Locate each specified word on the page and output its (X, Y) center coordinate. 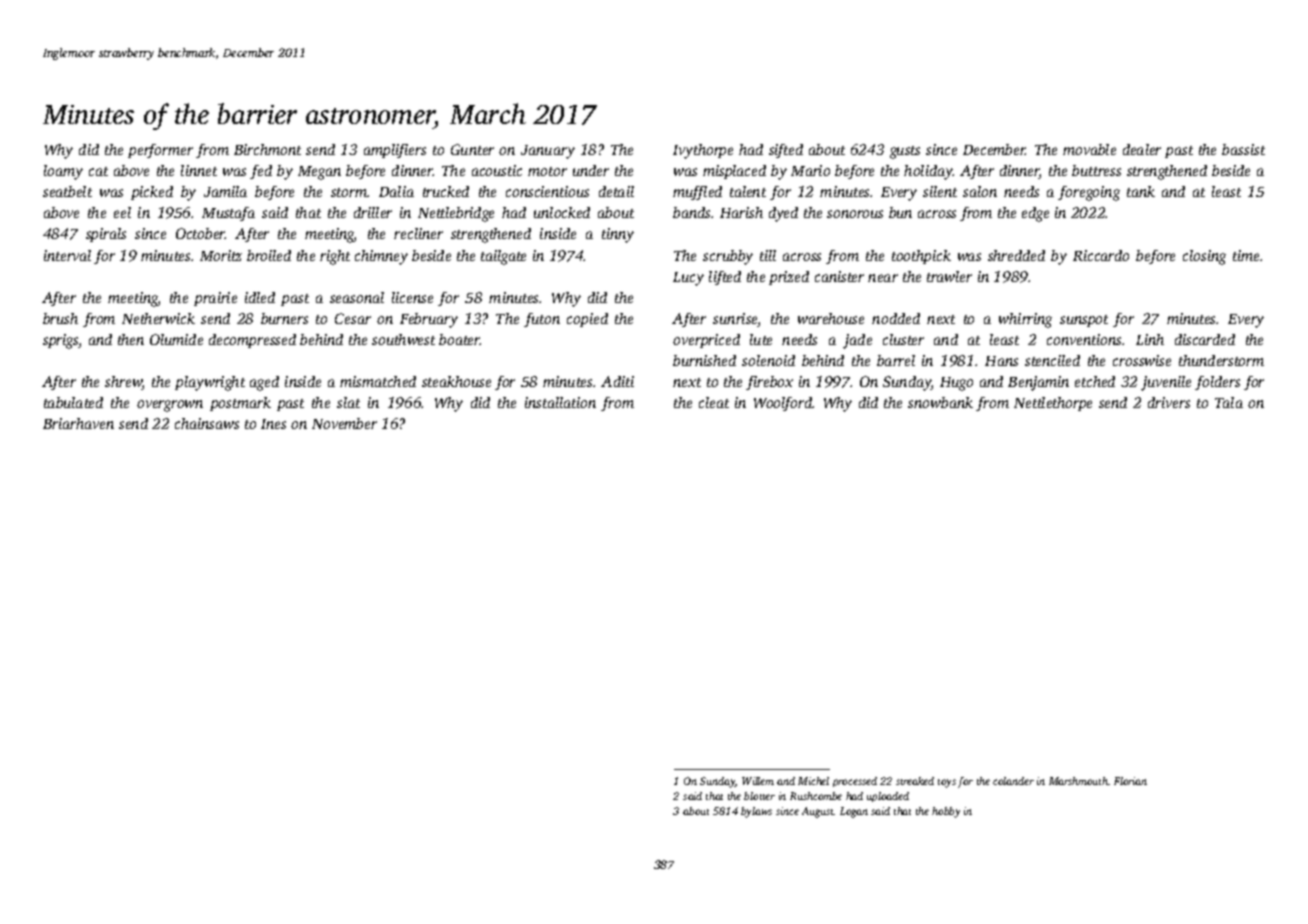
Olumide (176, 339)
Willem (758, 781)
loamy (63, 172)
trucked (446, 191)
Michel (813, 781)
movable (1089, 149)
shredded (1016, 255)
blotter (759, 796)
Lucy (688, 279)
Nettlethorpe (1053, 404)
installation (560, 402)
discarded (1205, 339)
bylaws (756, 812)
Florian (1130, 781)
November (344, 423)
